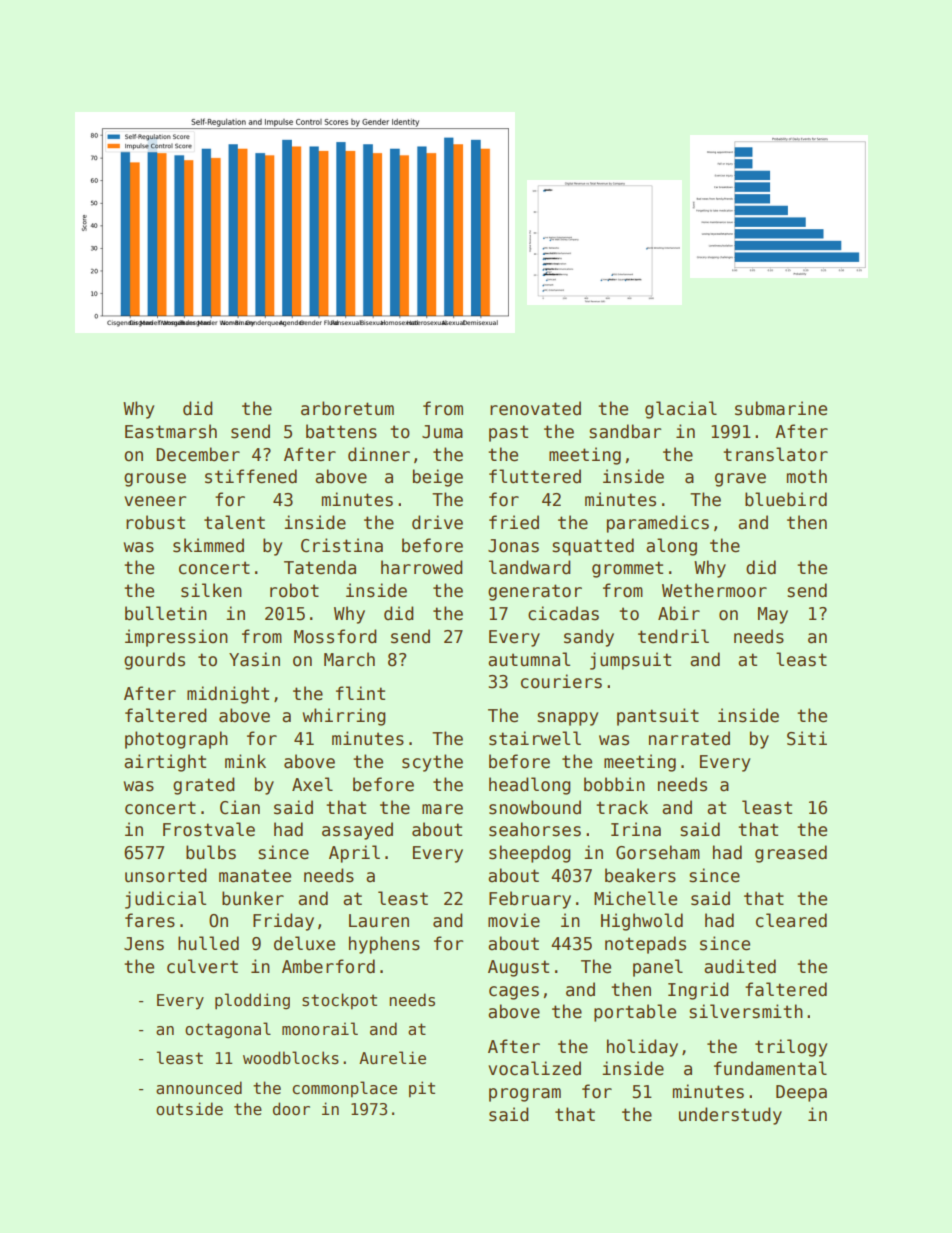 The image size is (952, 1233). What do you see at coordinates (252, 1001) in the screenshot?
I see `plodding` at bounding box center [252, 1001].
